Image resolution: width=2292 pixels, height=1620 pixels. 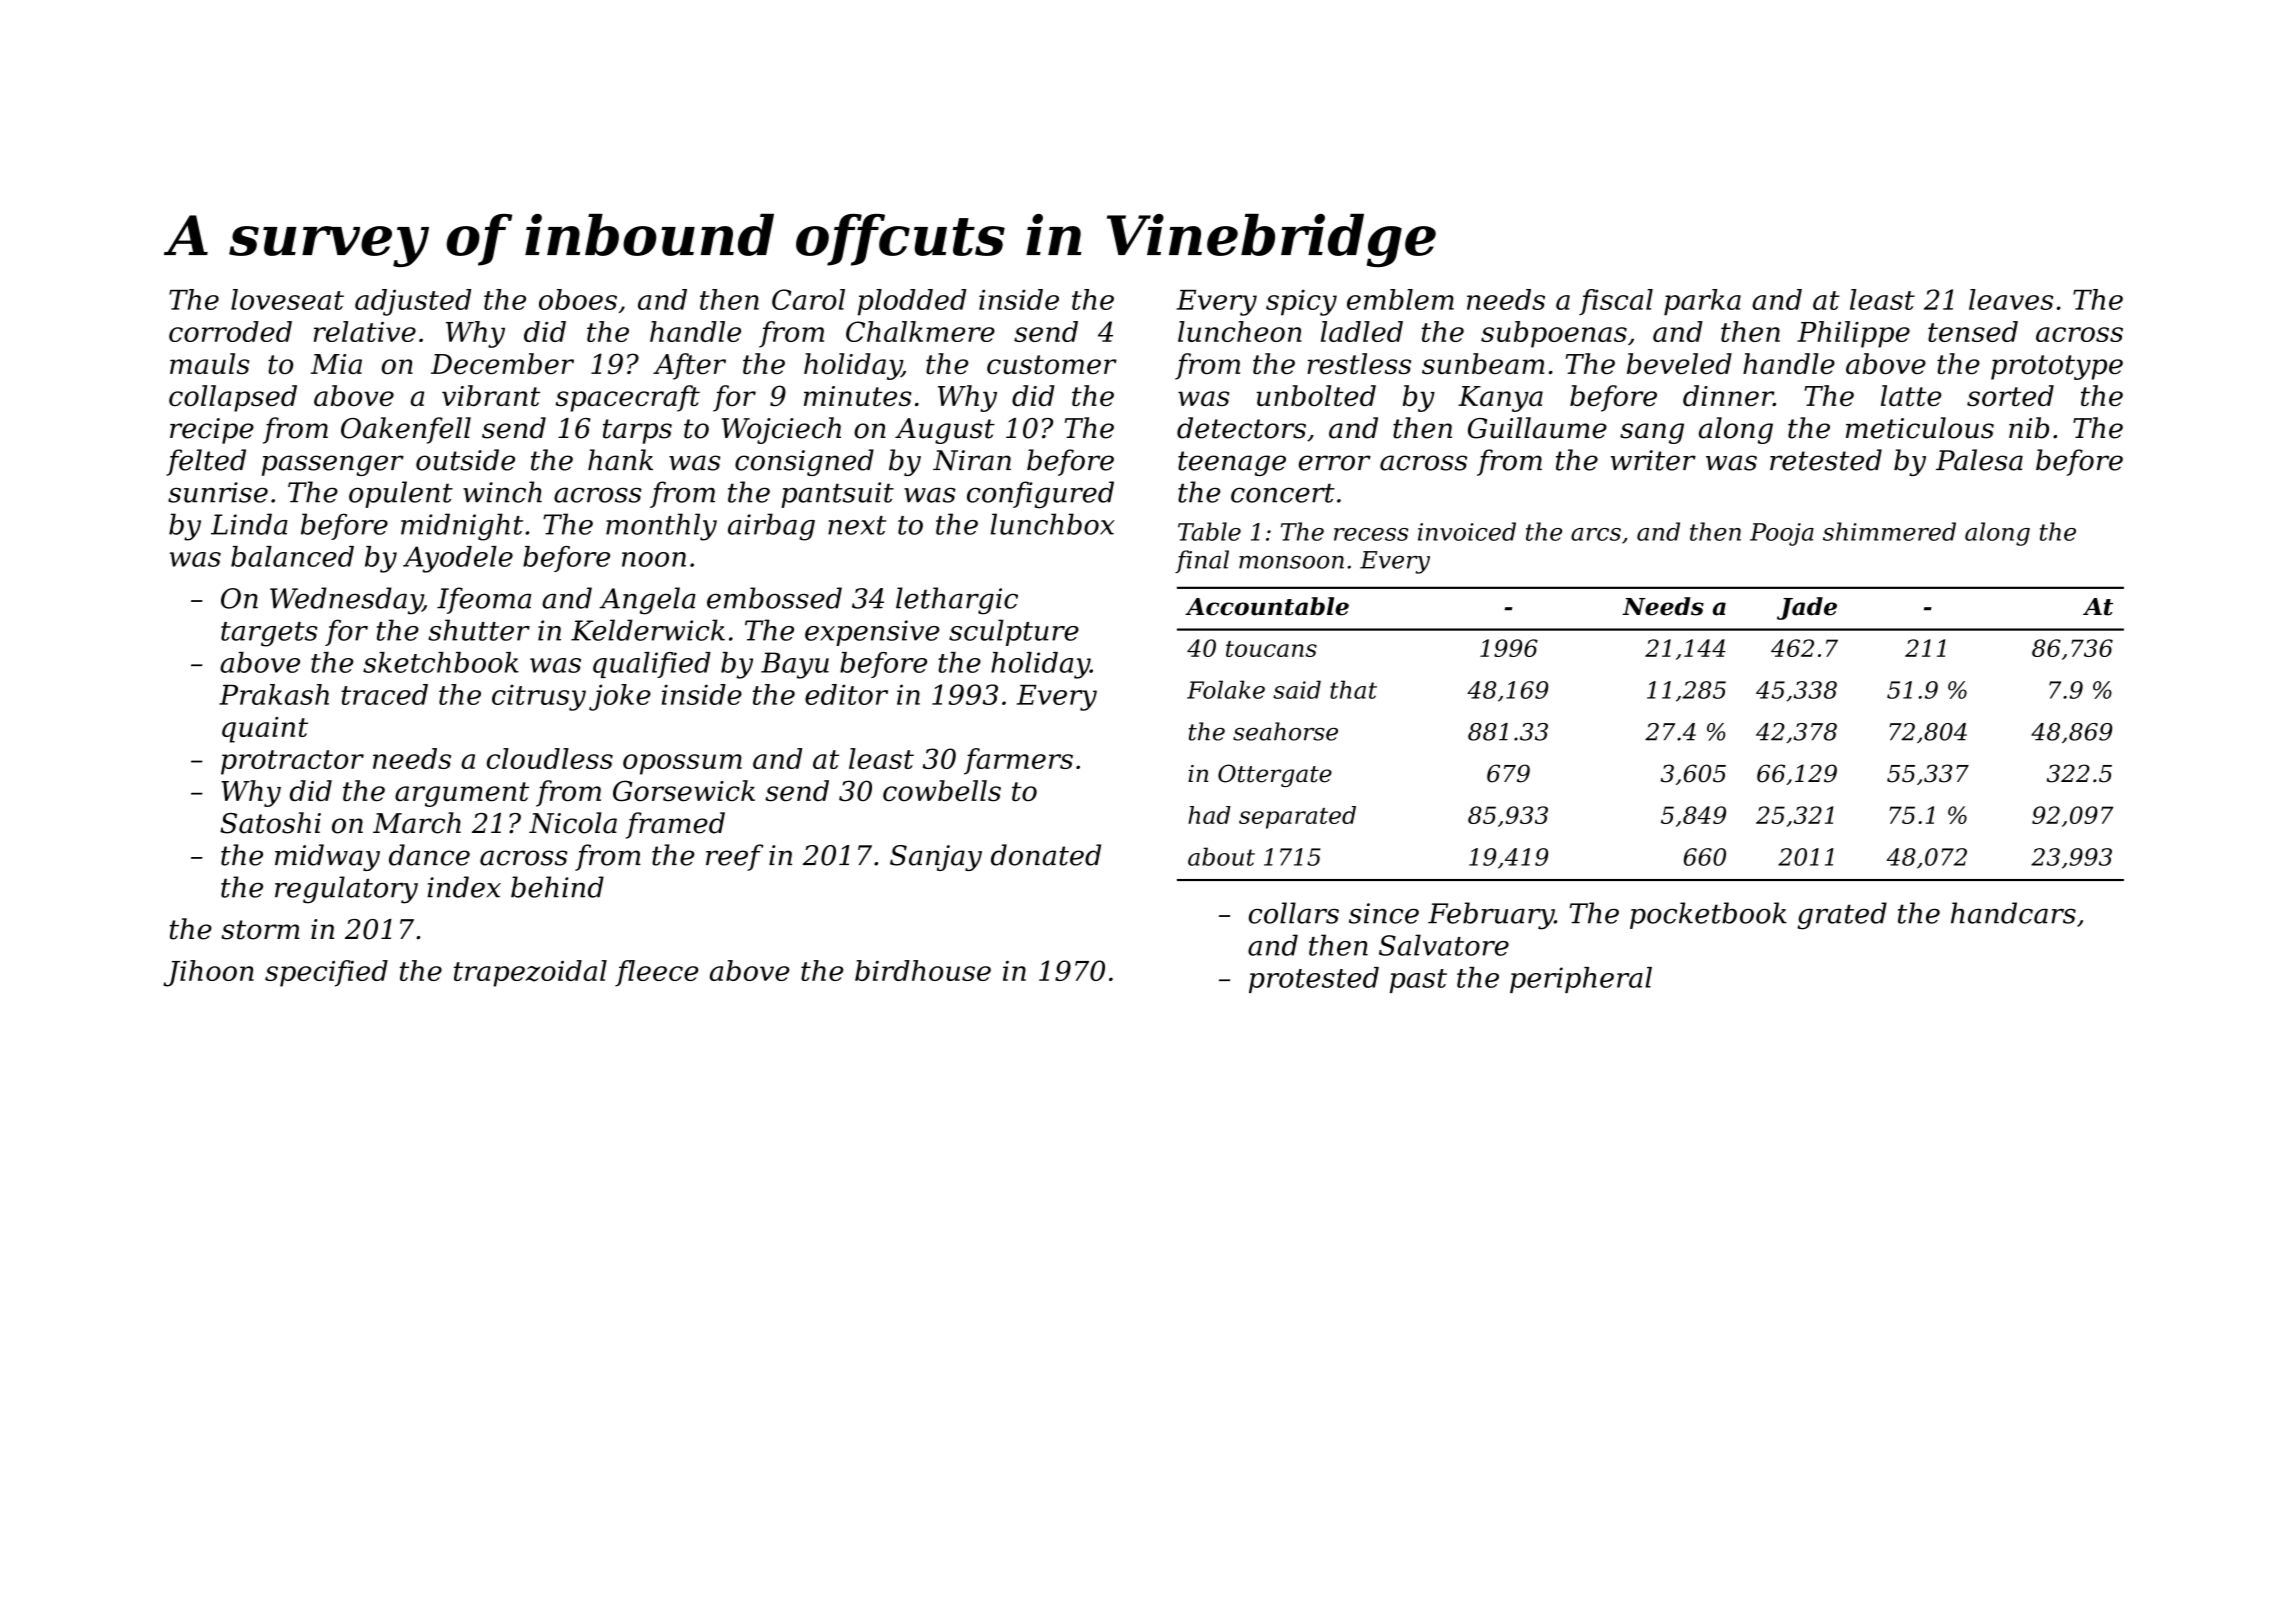 What do you see at coordinates (336, 364) in the page?
I see `Mia` at bounding box center [336, 364].
